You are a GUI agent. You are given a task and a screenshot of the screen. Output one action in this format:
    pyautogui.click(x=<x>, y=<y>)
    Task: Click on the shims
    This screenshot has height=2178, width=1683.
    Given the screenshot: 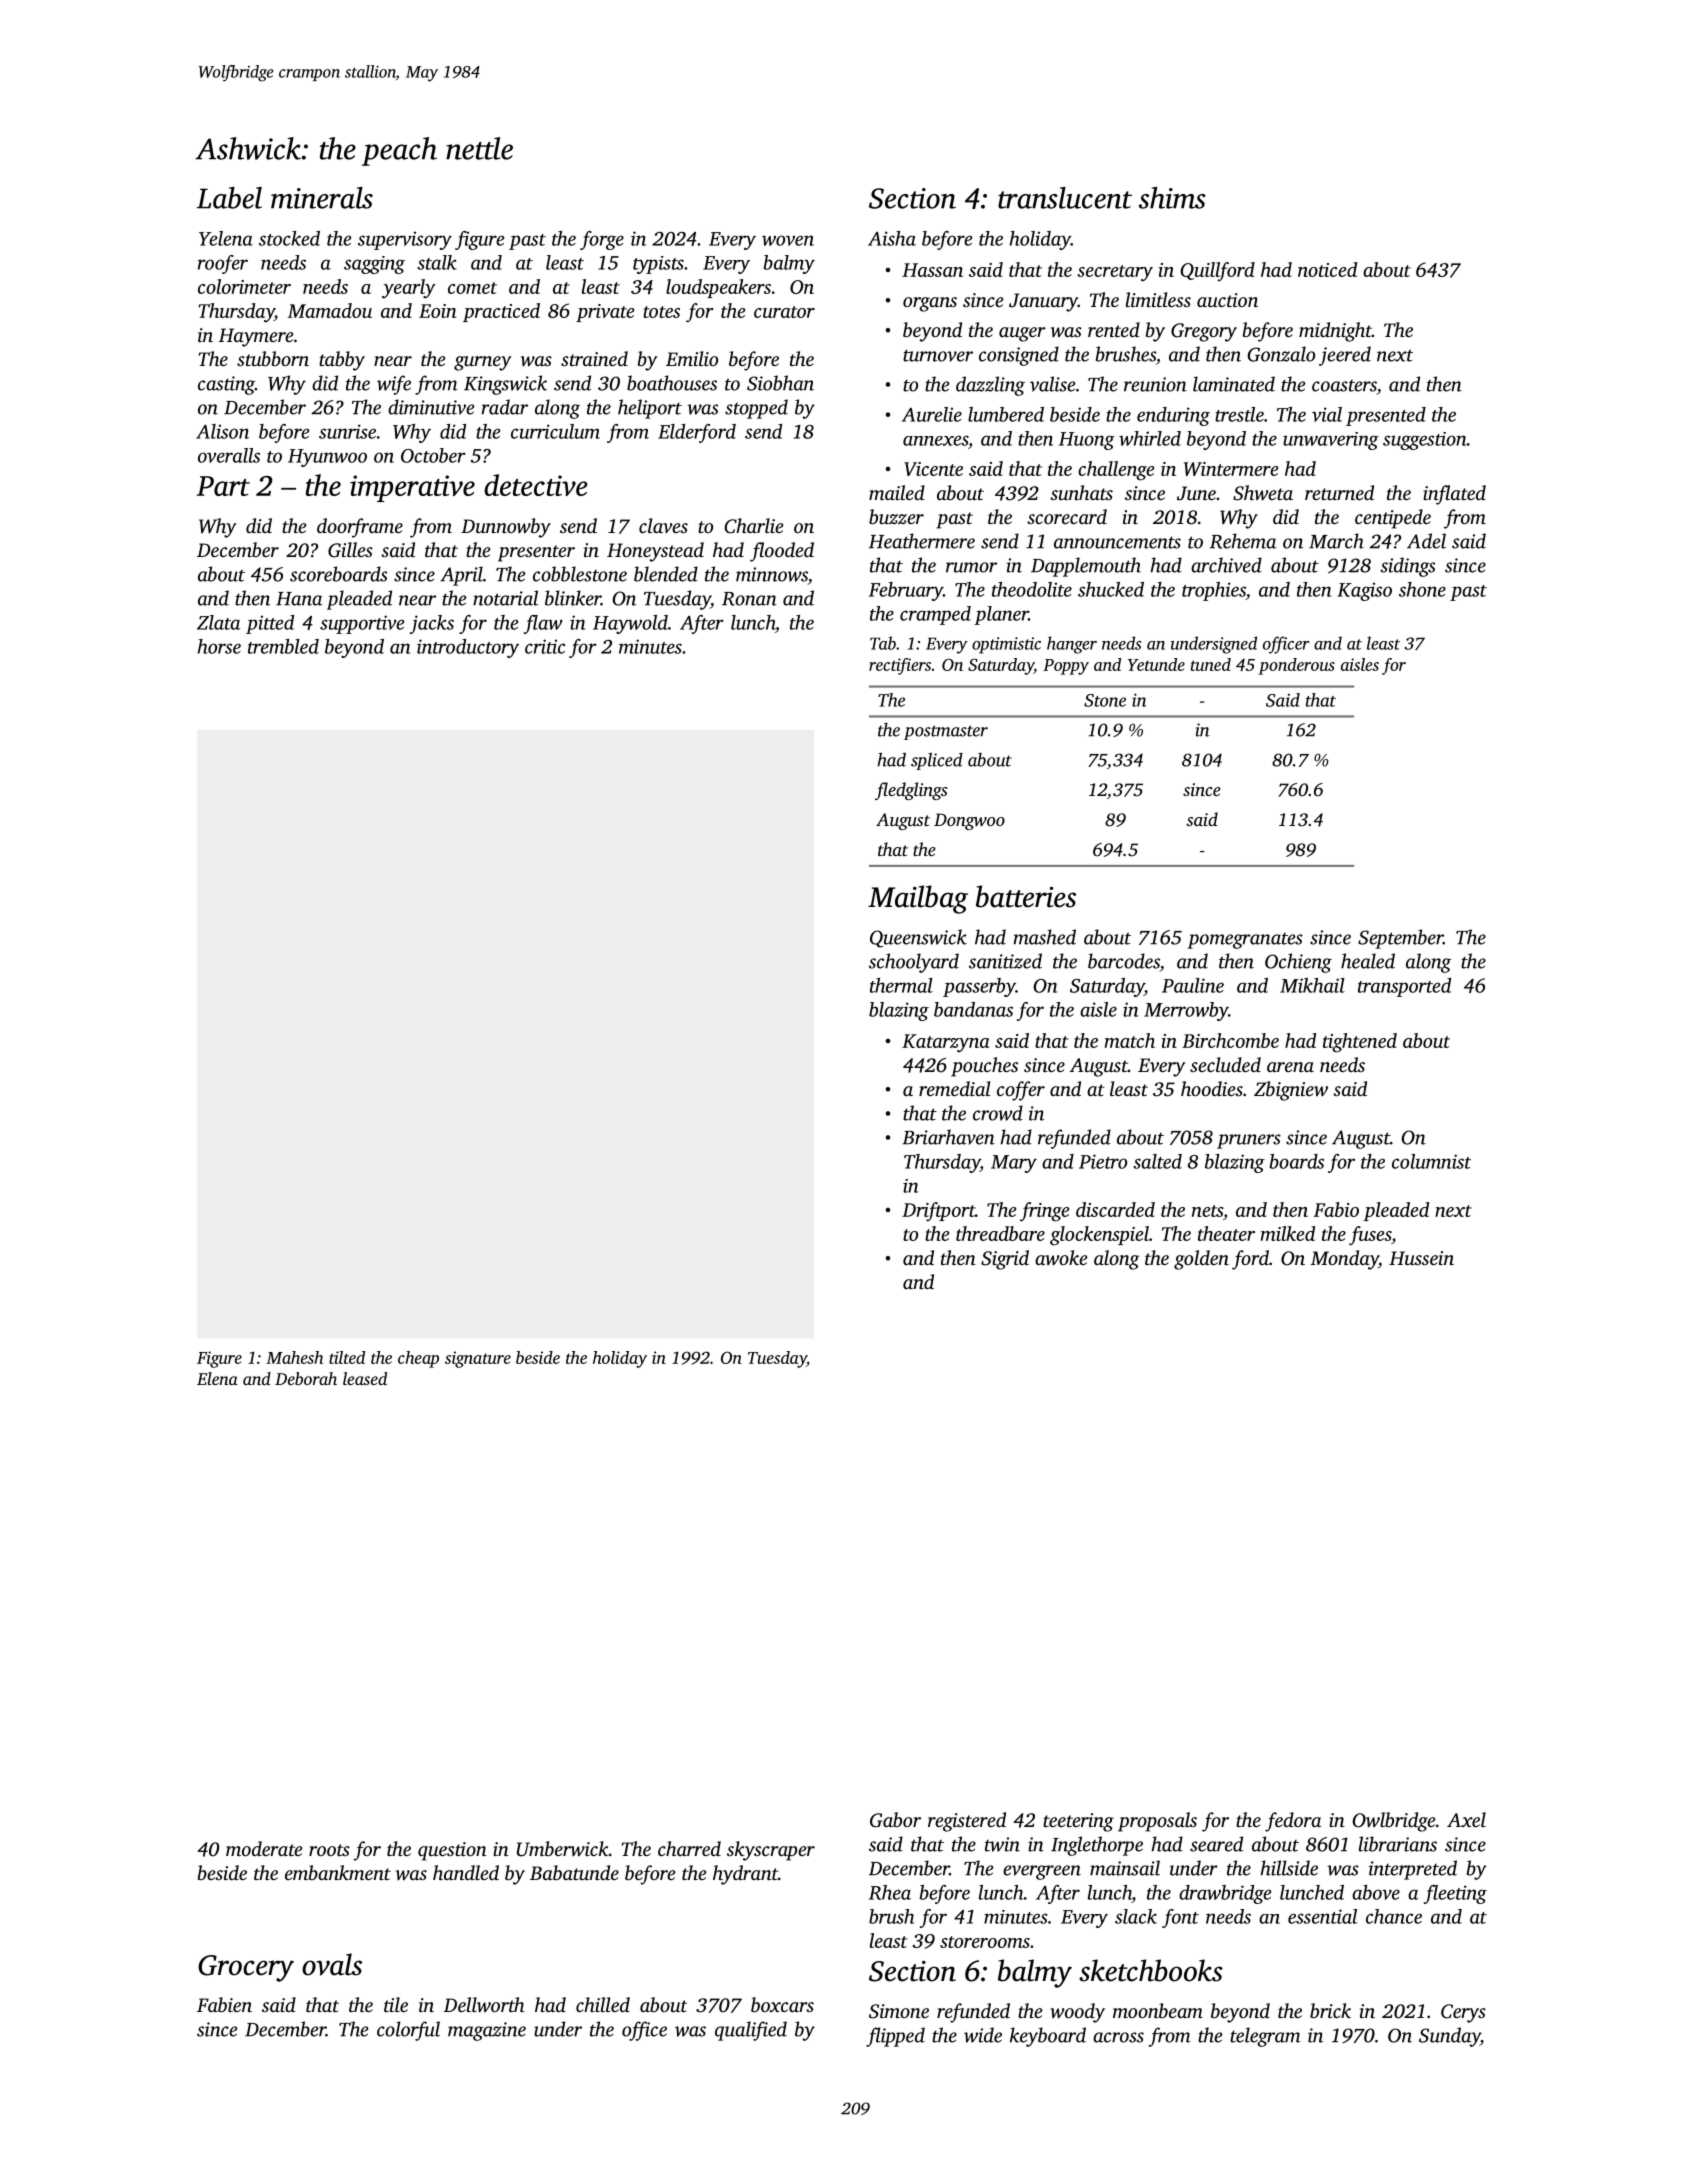 What is the action you would take?
    pyautogui.click(x=1172, y=198)
